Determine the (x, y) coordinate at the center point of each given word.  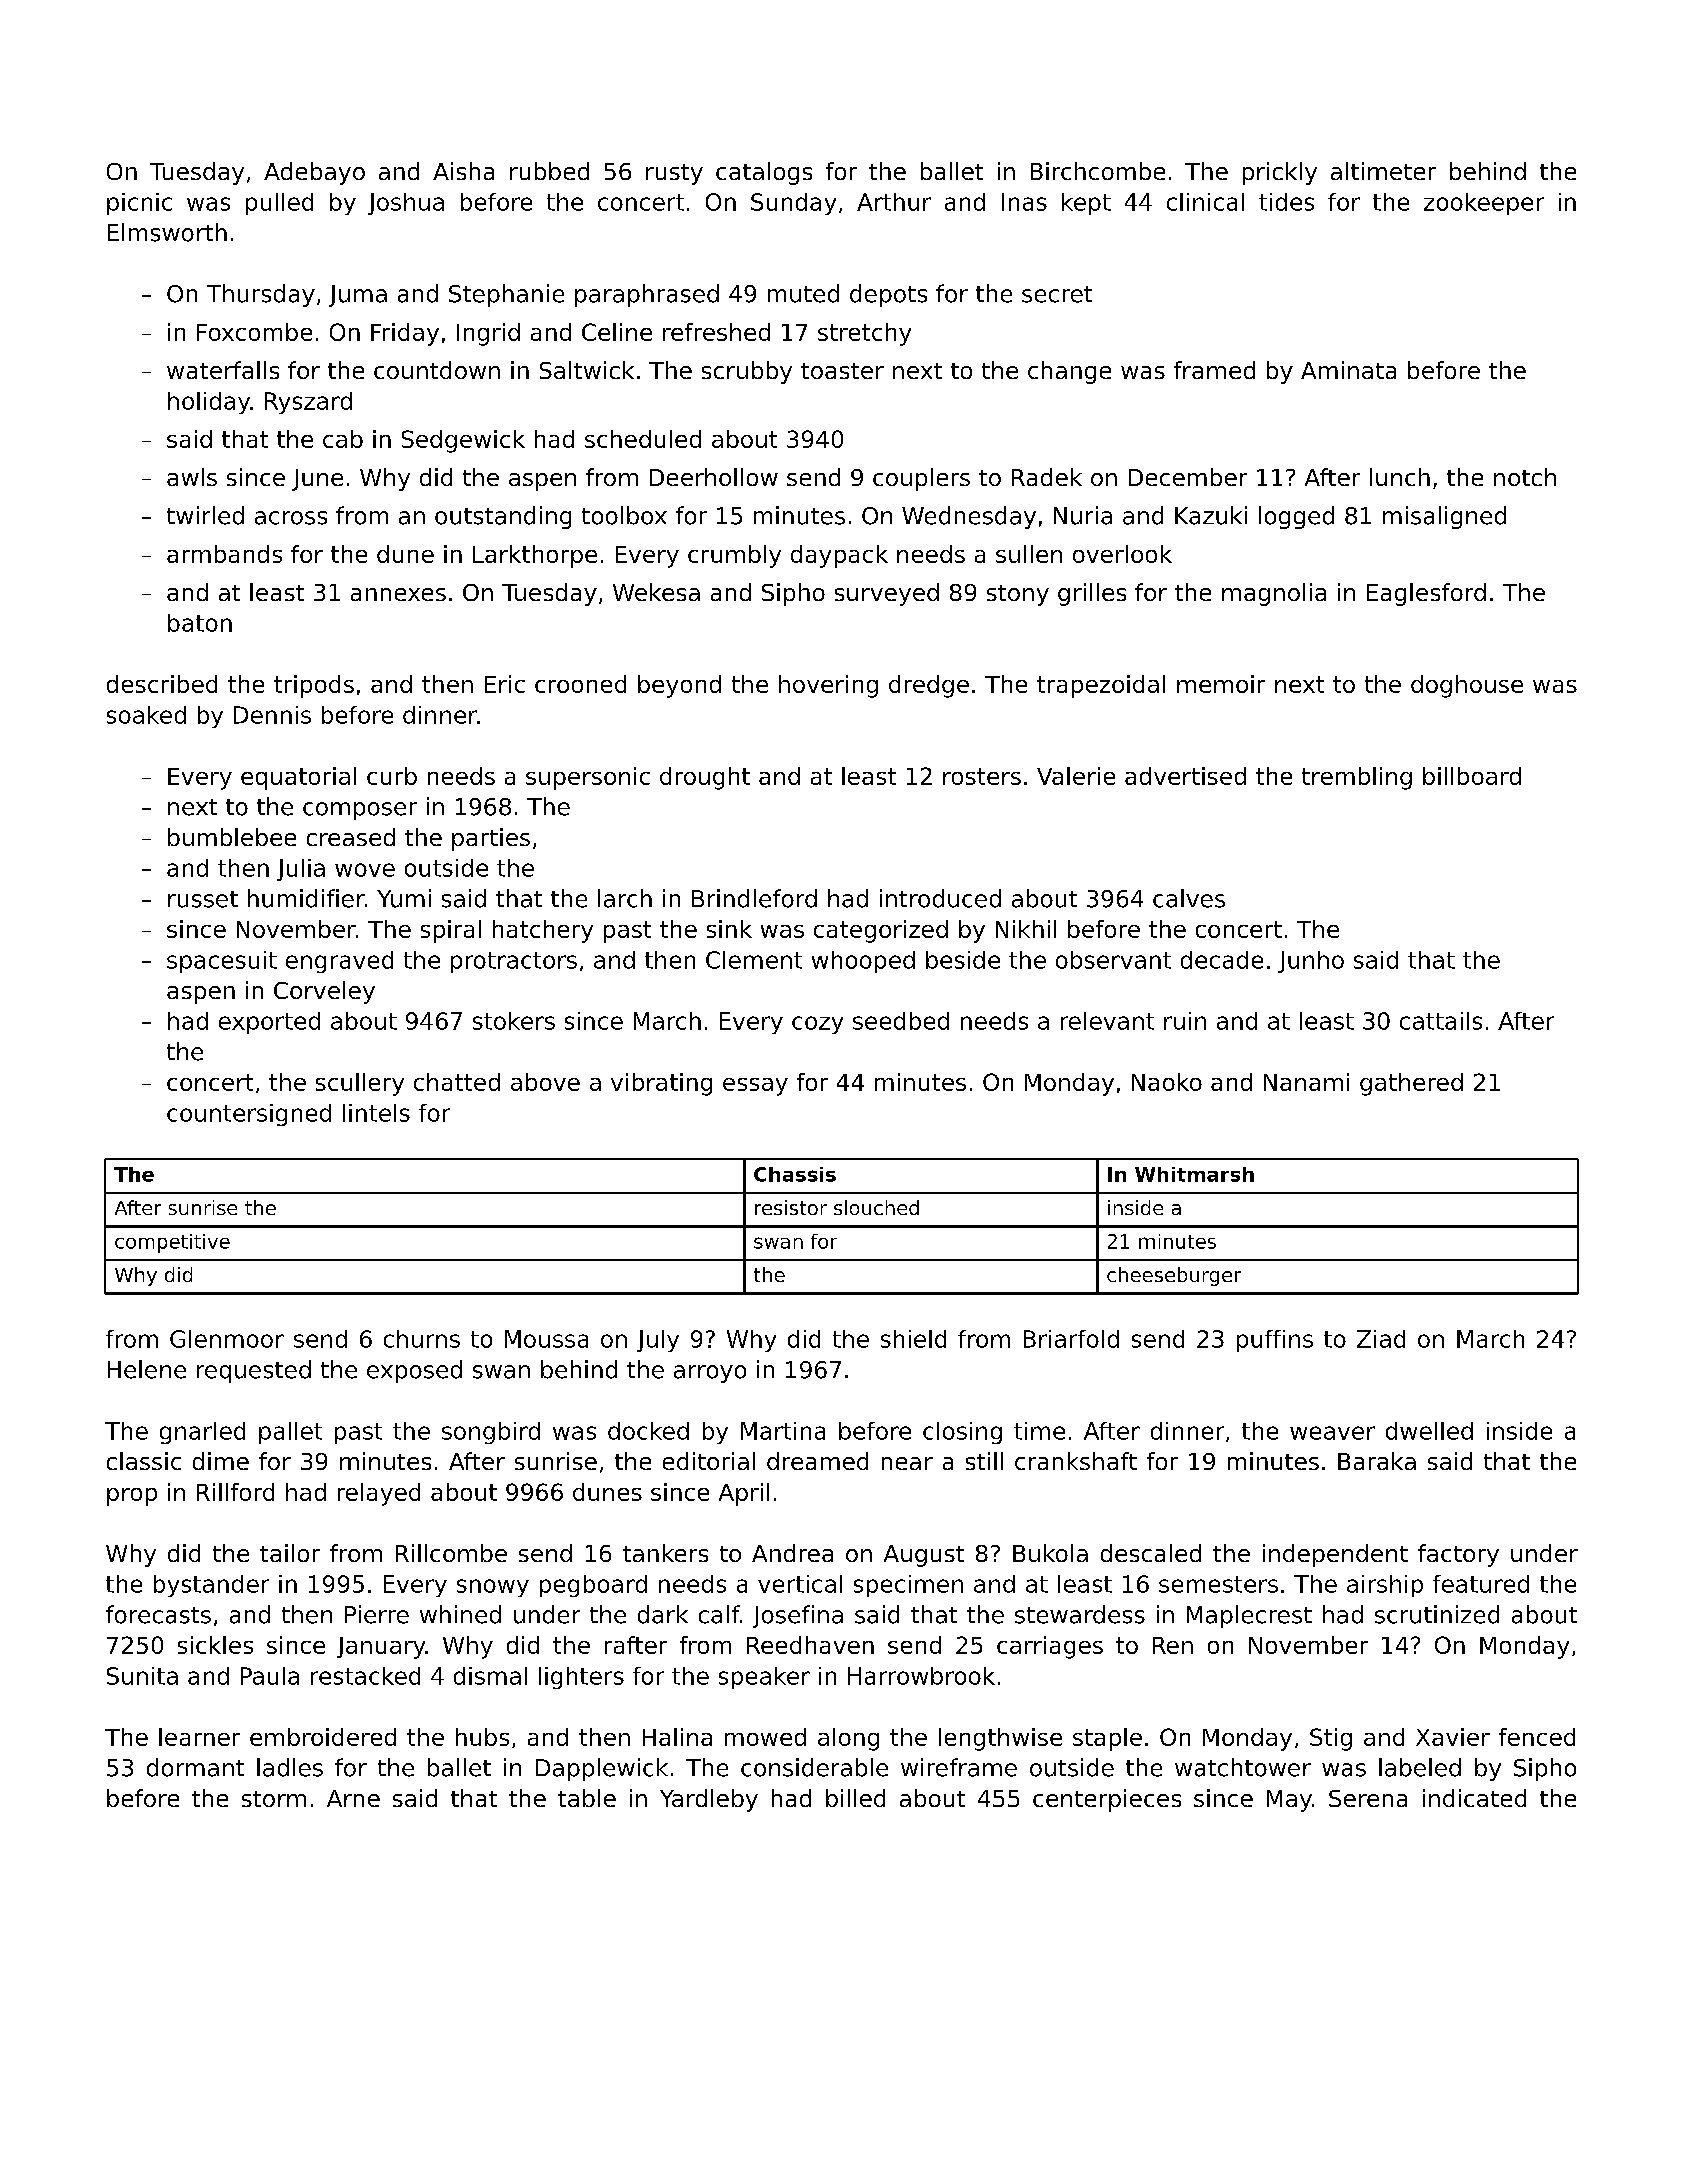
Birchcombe (1098, 171)
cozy (817, 1025)
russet (203, 899)
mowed (765, 1737)
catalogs (764, 173)
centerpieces (1107, 1800)
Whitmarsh (1194, 1174)
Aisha (463, 171)
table (587, 1798)
